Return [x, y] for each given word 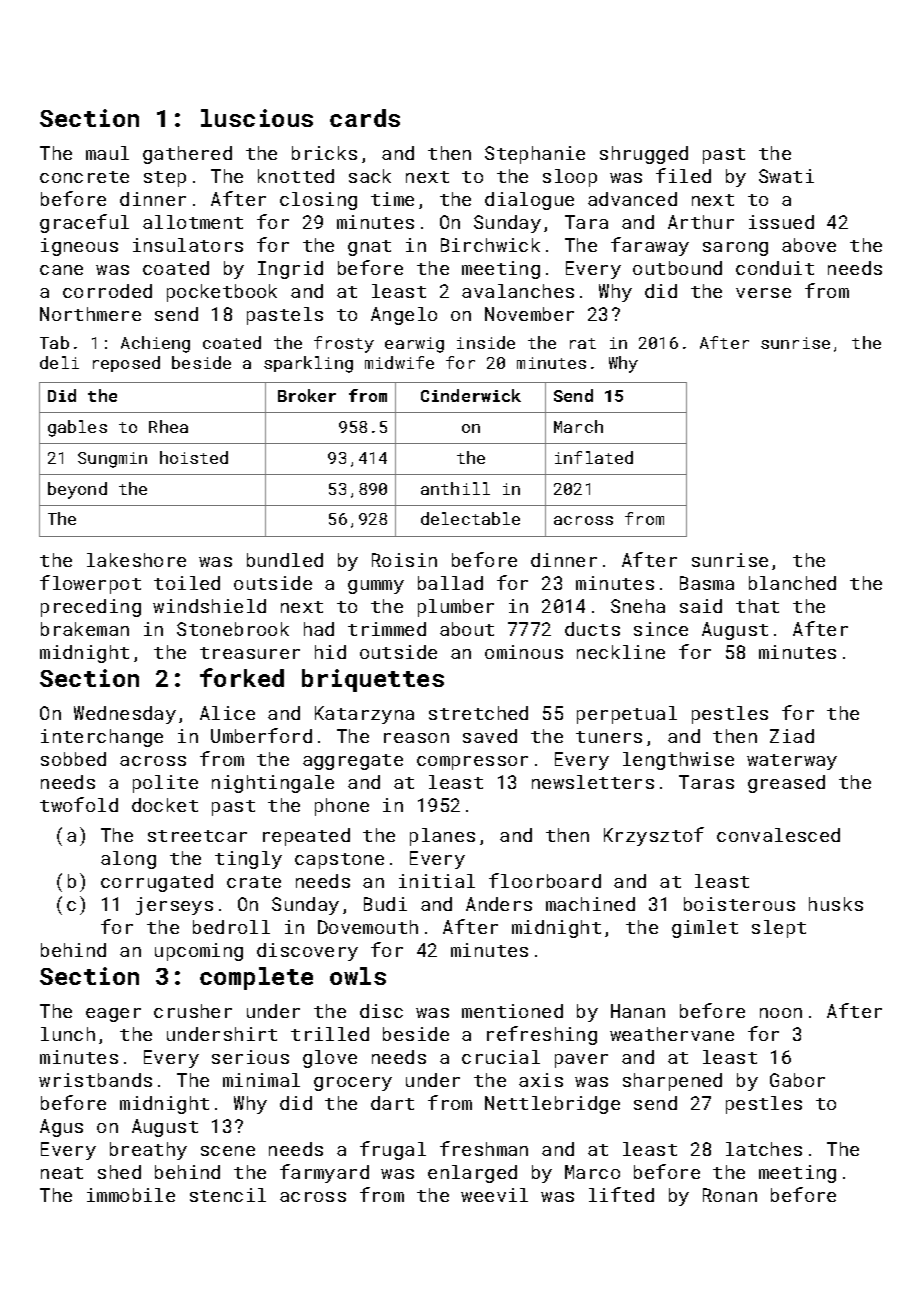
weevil [494, 1195]
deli [59, 362]
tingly [248, 860]
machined [590, 904]
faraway [650, 246]
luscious [257, 118]
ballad [450, 583]
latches [764, 1149]
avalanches [518, 291]
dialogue [529, 201]
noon [781, 1013]
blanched [792, 583]
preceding [91, 608]
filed [683, 175]
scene [228, 1151]
